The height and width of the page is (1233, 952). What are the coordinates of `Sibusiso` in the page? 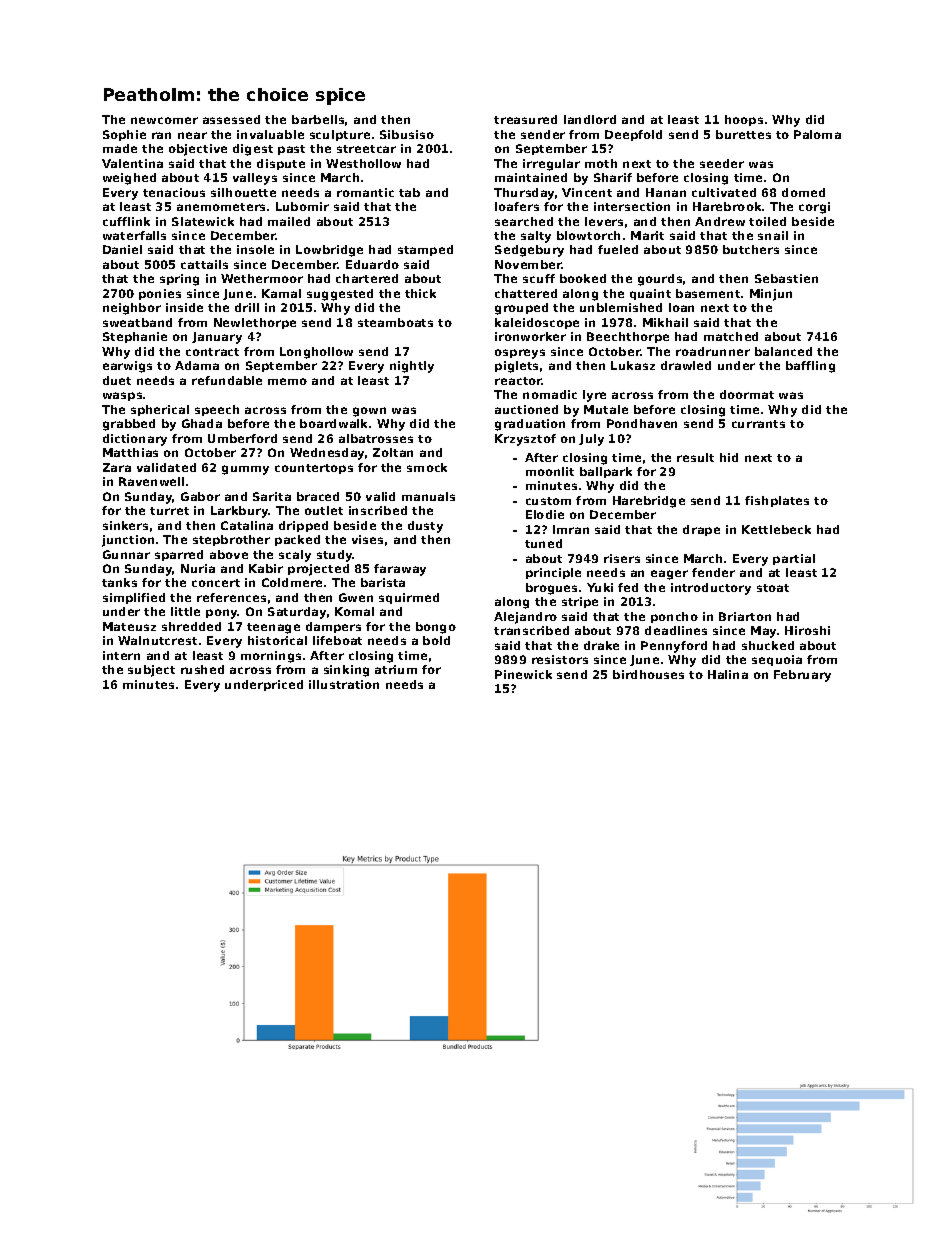 It's located at (407, 134).
